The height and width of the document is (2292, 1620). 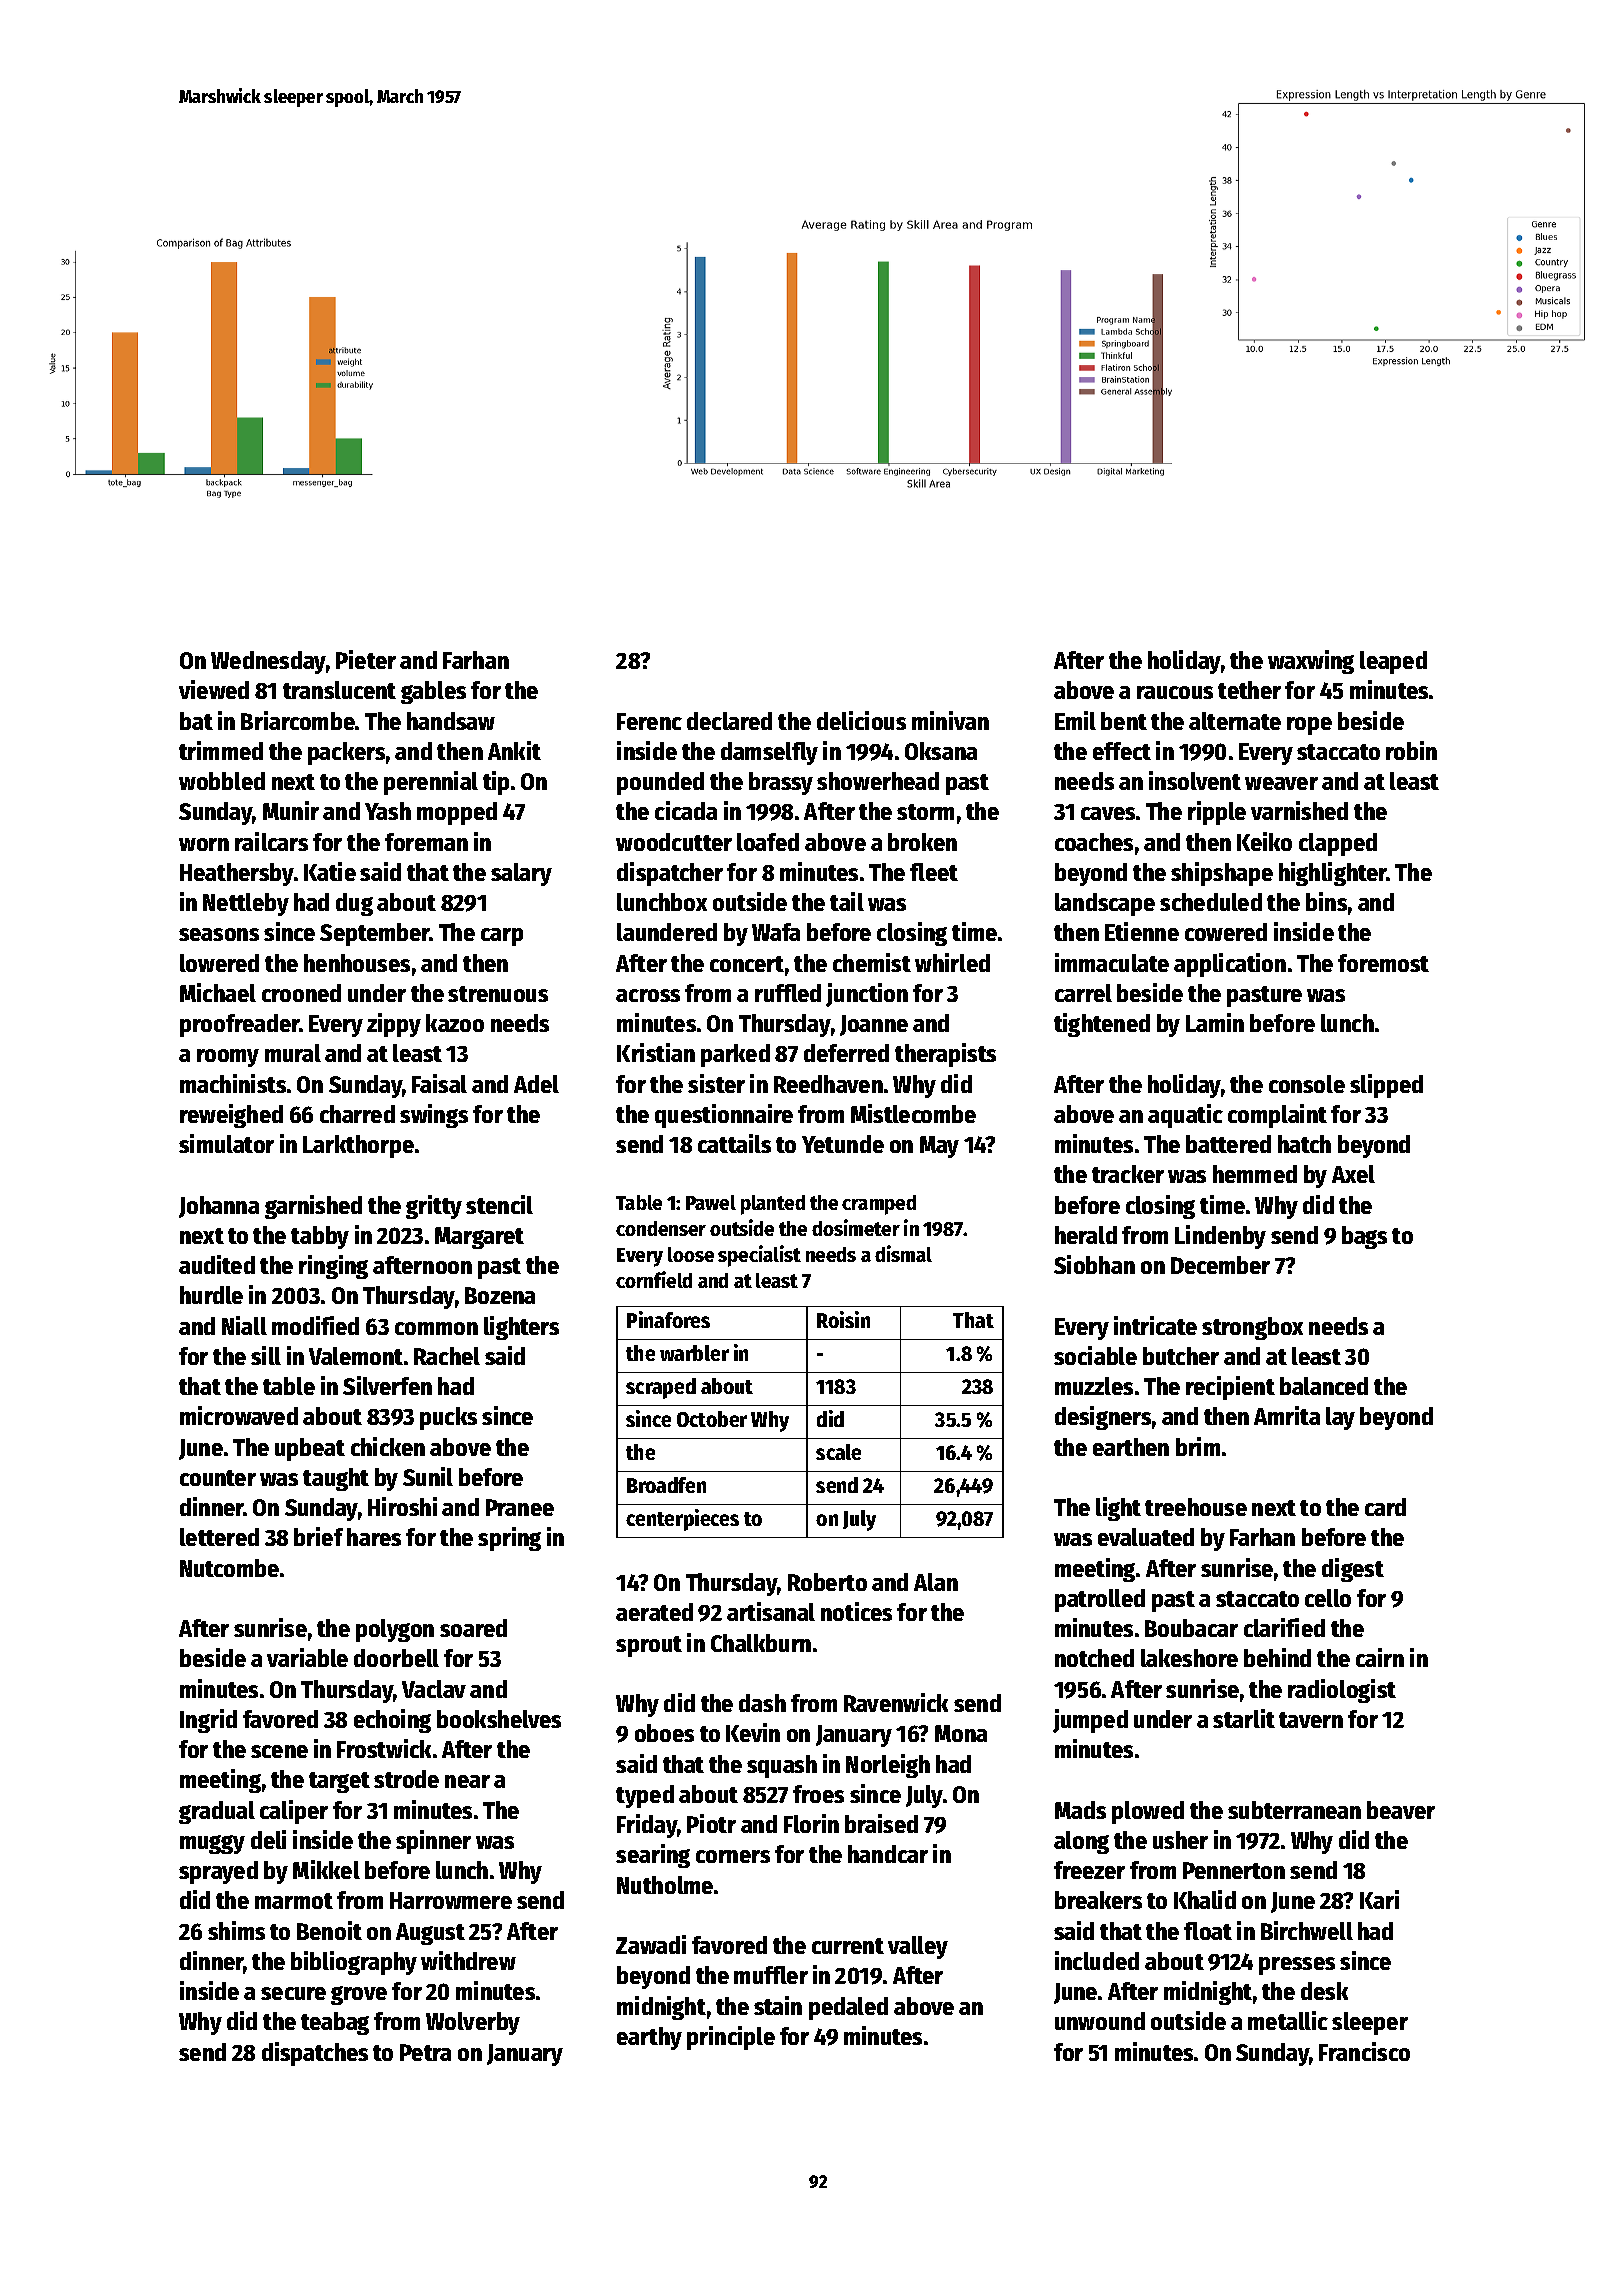 What do you see at coordinates (1364, 2051) in the document?
I see `Francisco` at bounding box center [1364, 2051].
